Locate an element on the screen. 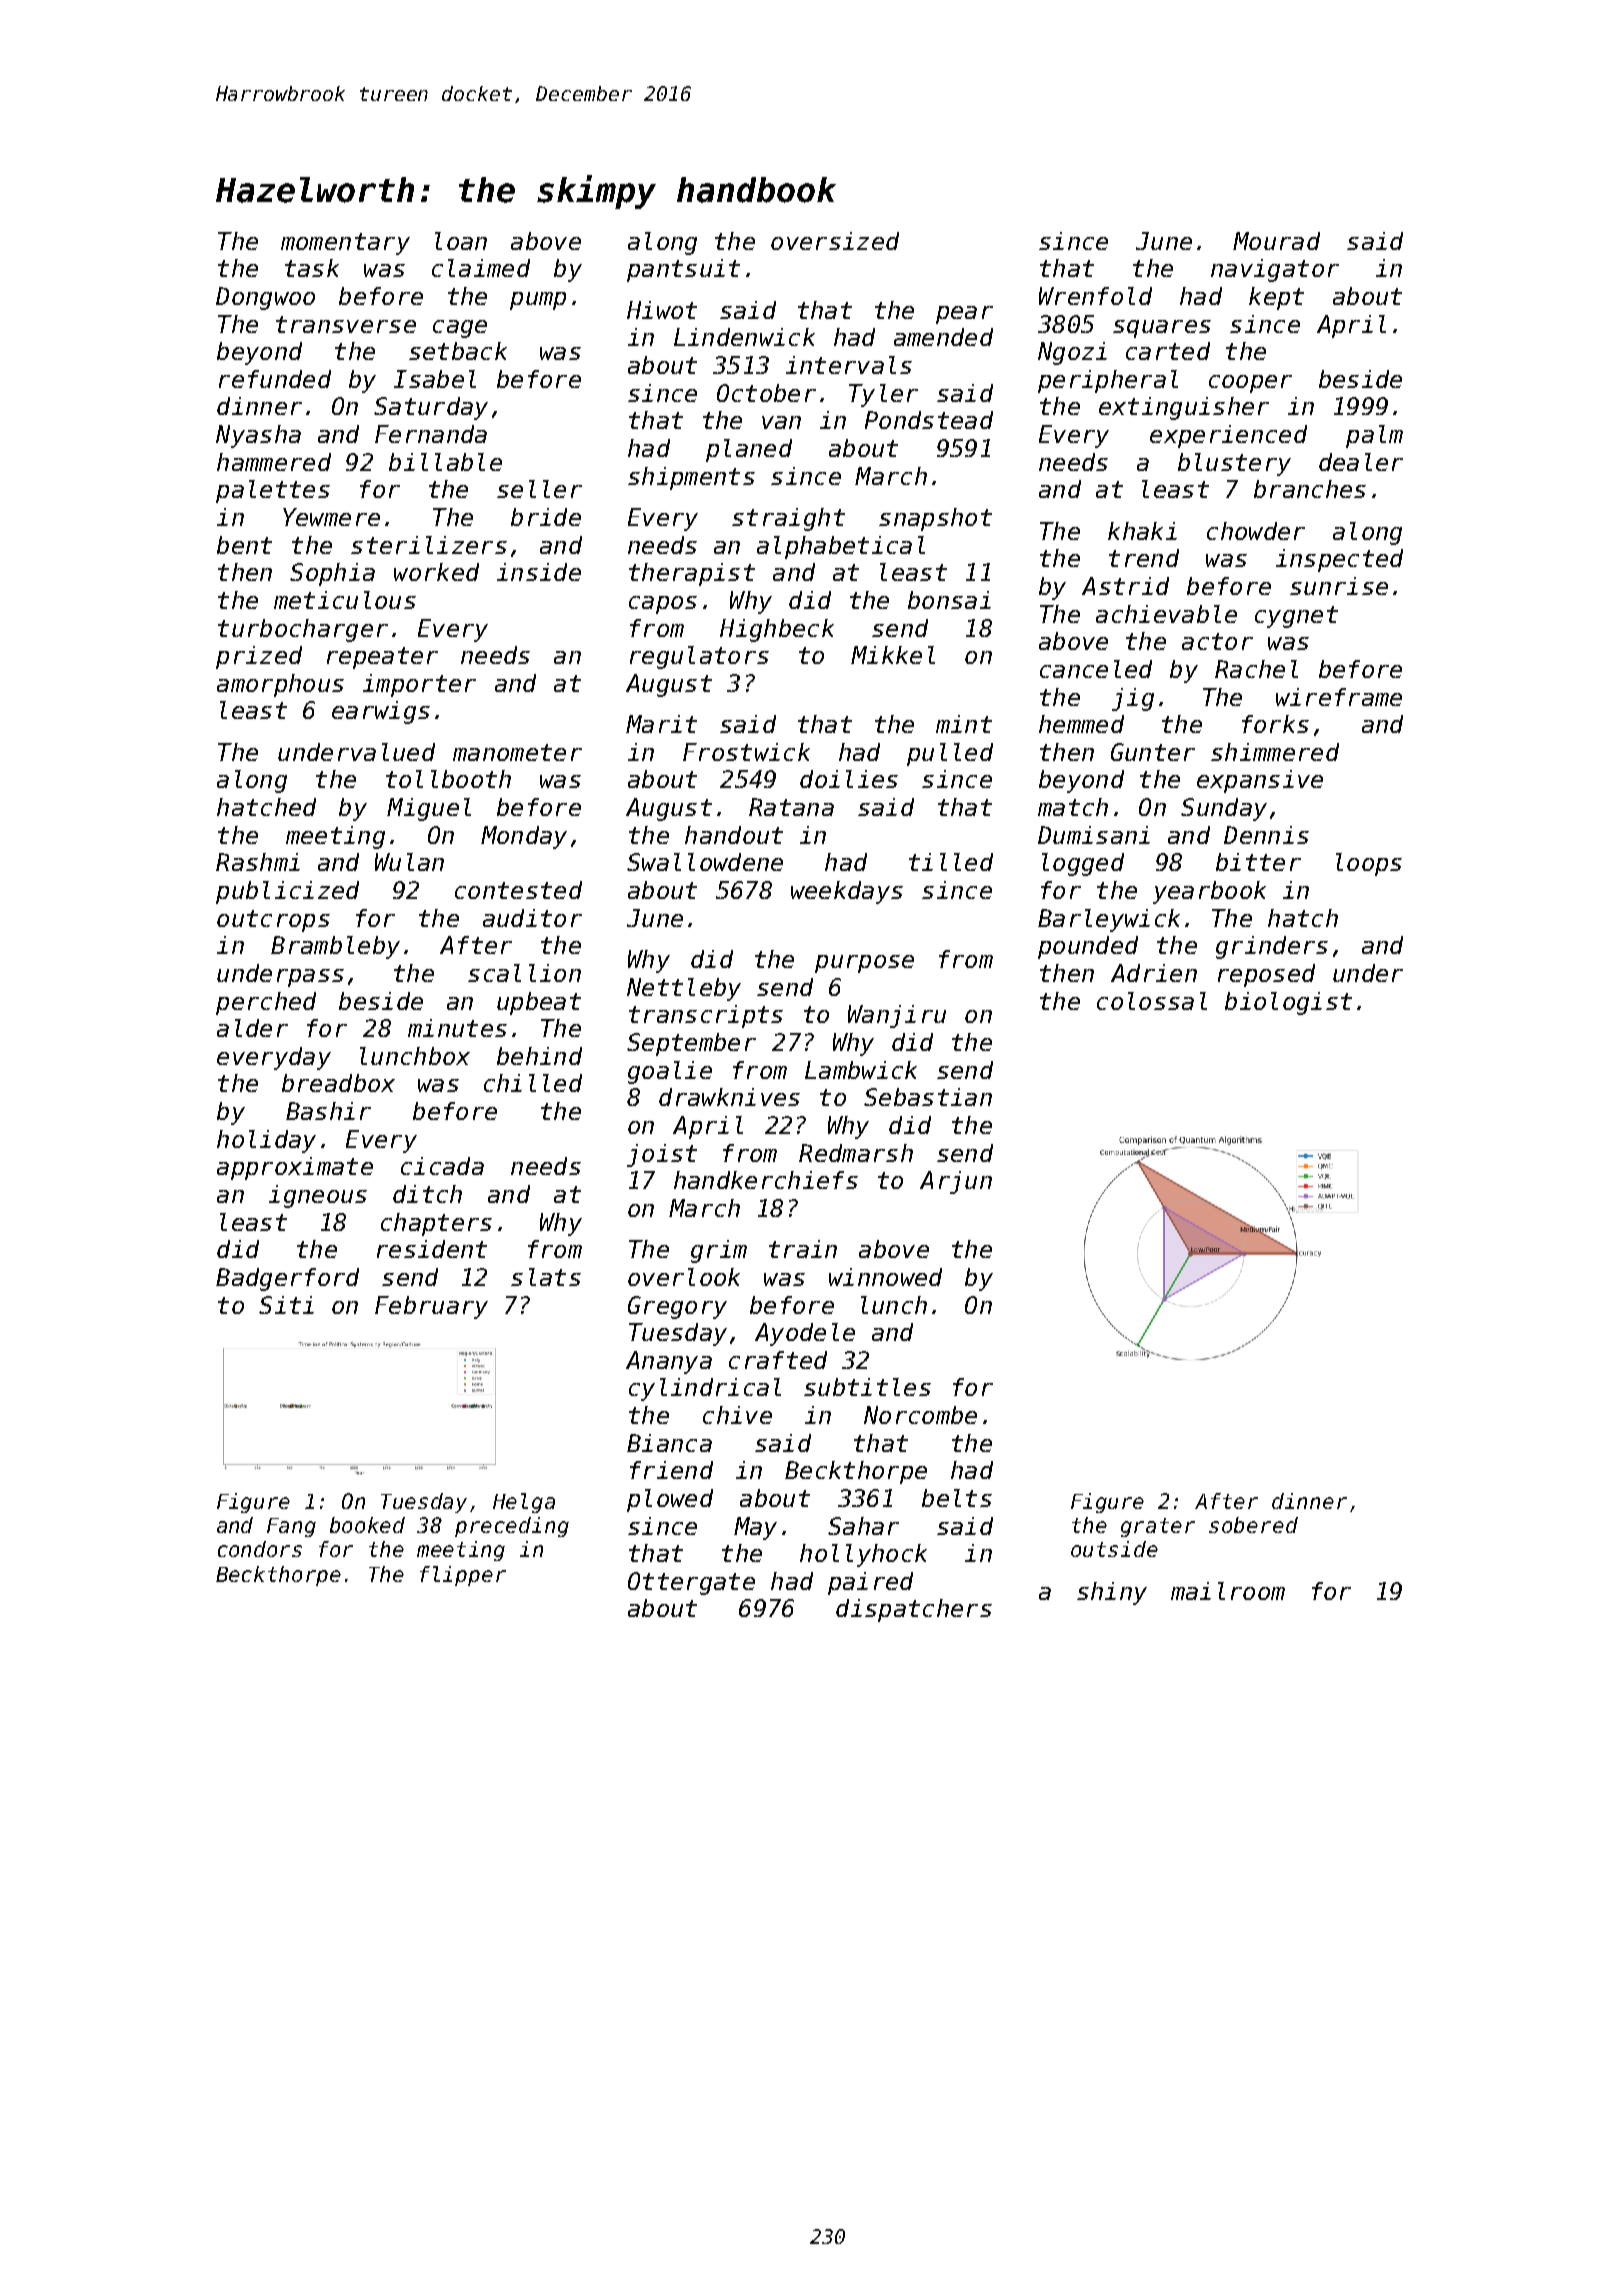 The width and height of the screenshot is (1620, 2292). grater is located at coordinates (1158, 1527).
